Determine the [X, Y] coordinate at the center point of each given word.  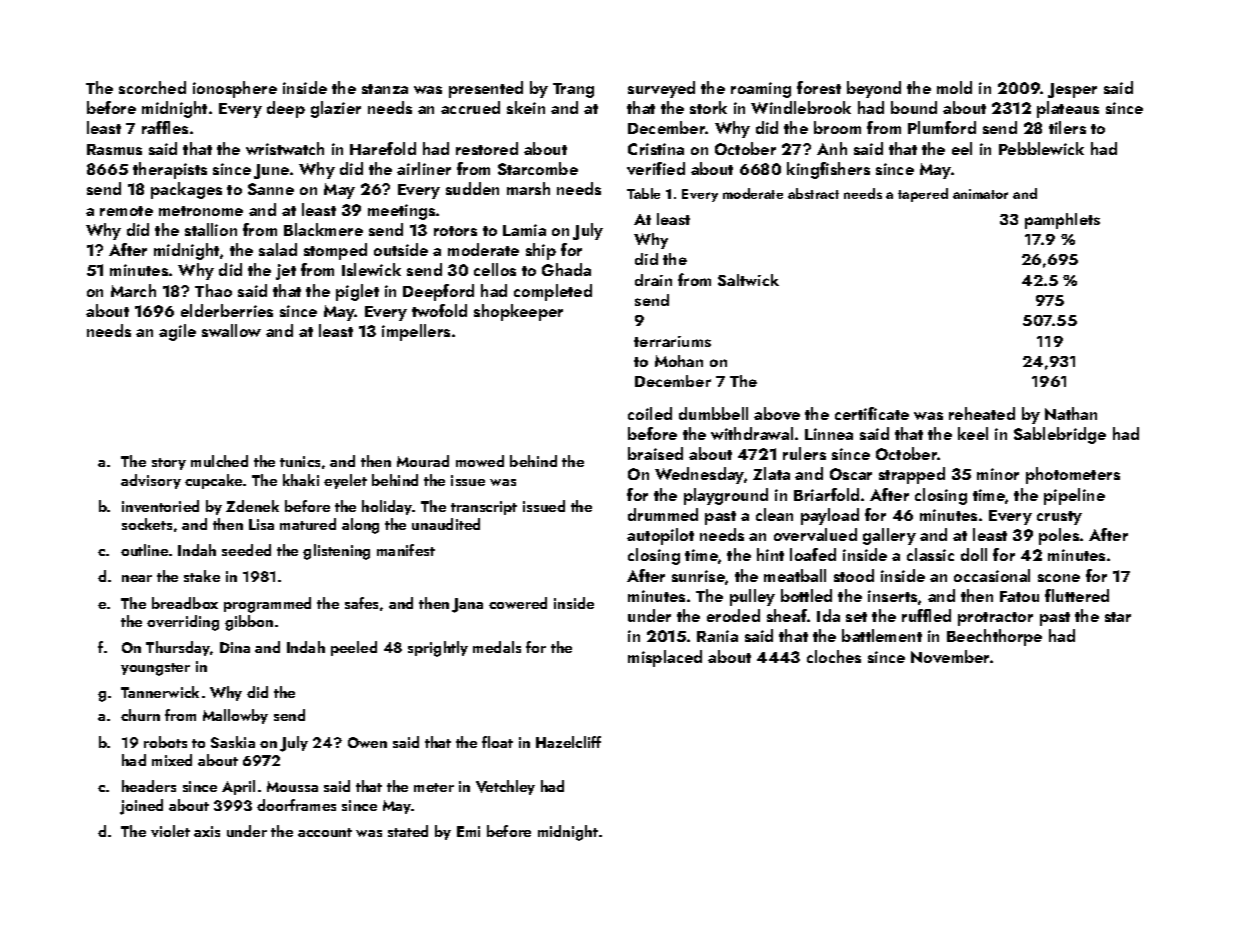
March [133, 290]
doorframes [296, 805]
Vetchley [505, 787]
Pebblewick [1041, 148]
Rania [717, 636]
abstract [813, 193]
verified [656, 168]
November [951, 656]
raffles [165, 127]
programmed [267, 605]
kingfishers [828, 170]
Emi [468, 831]
